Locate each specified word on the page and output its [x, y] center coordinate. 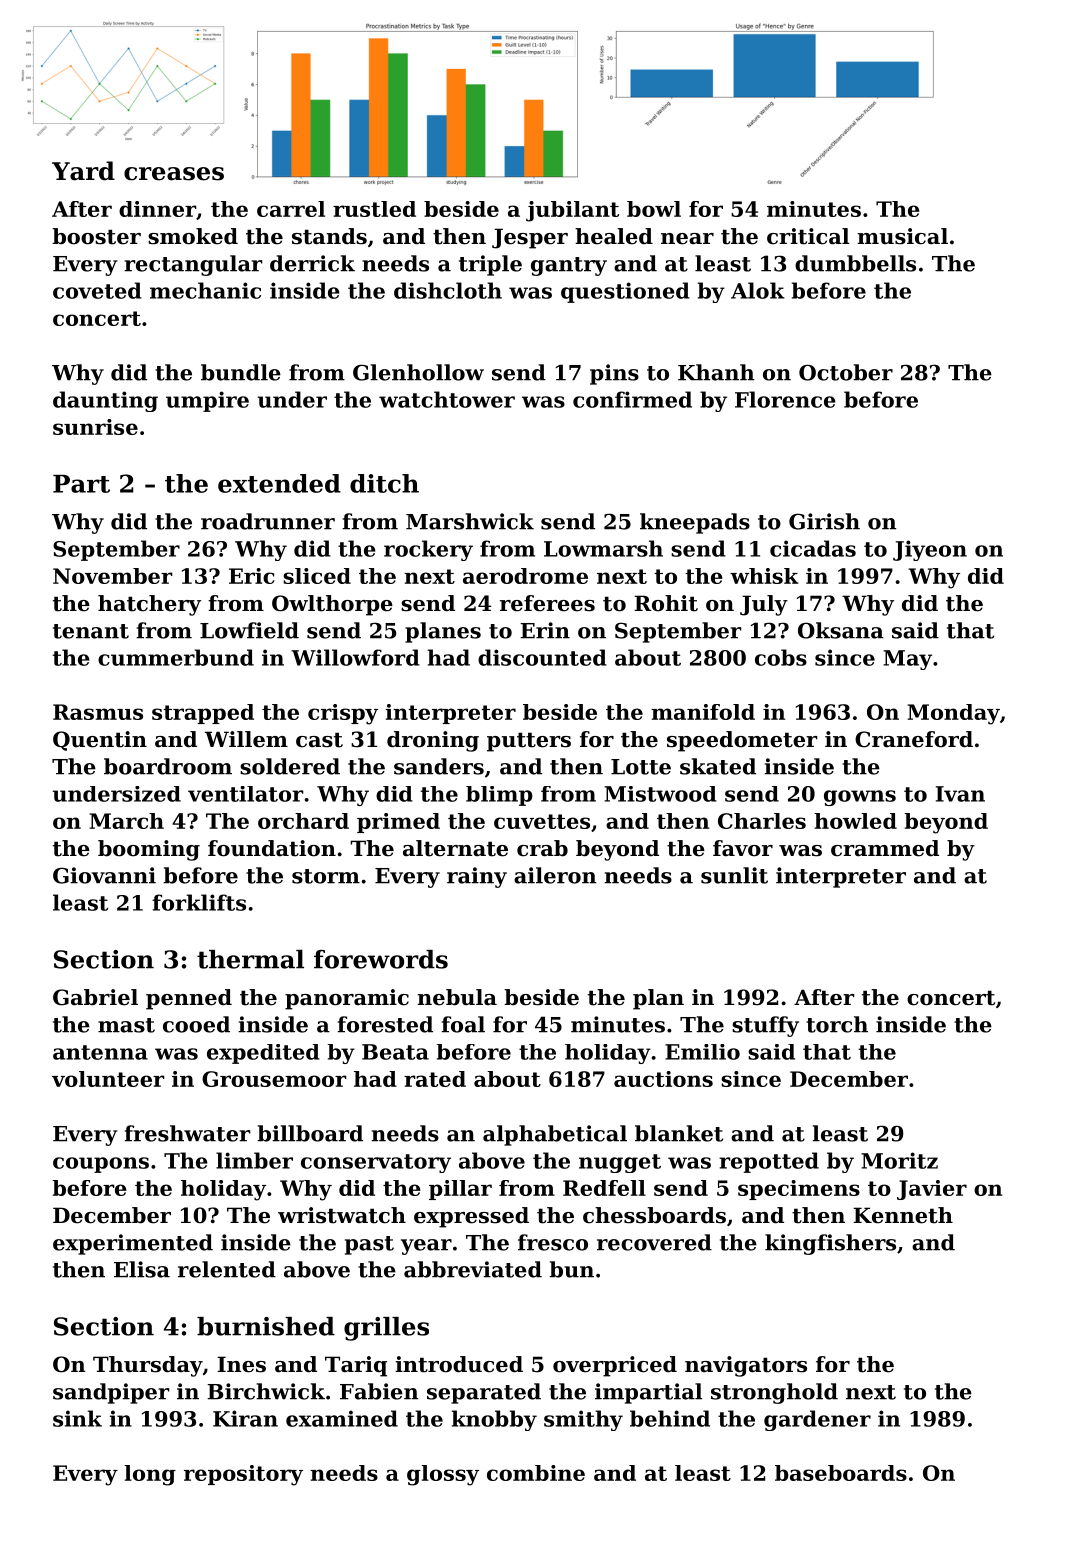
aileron [555, 875]
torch [837, 1024]
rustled [374, 209]
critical [808, 236]
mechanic [205, 290]
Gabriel [95, 997]
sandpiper [111, 1393]
